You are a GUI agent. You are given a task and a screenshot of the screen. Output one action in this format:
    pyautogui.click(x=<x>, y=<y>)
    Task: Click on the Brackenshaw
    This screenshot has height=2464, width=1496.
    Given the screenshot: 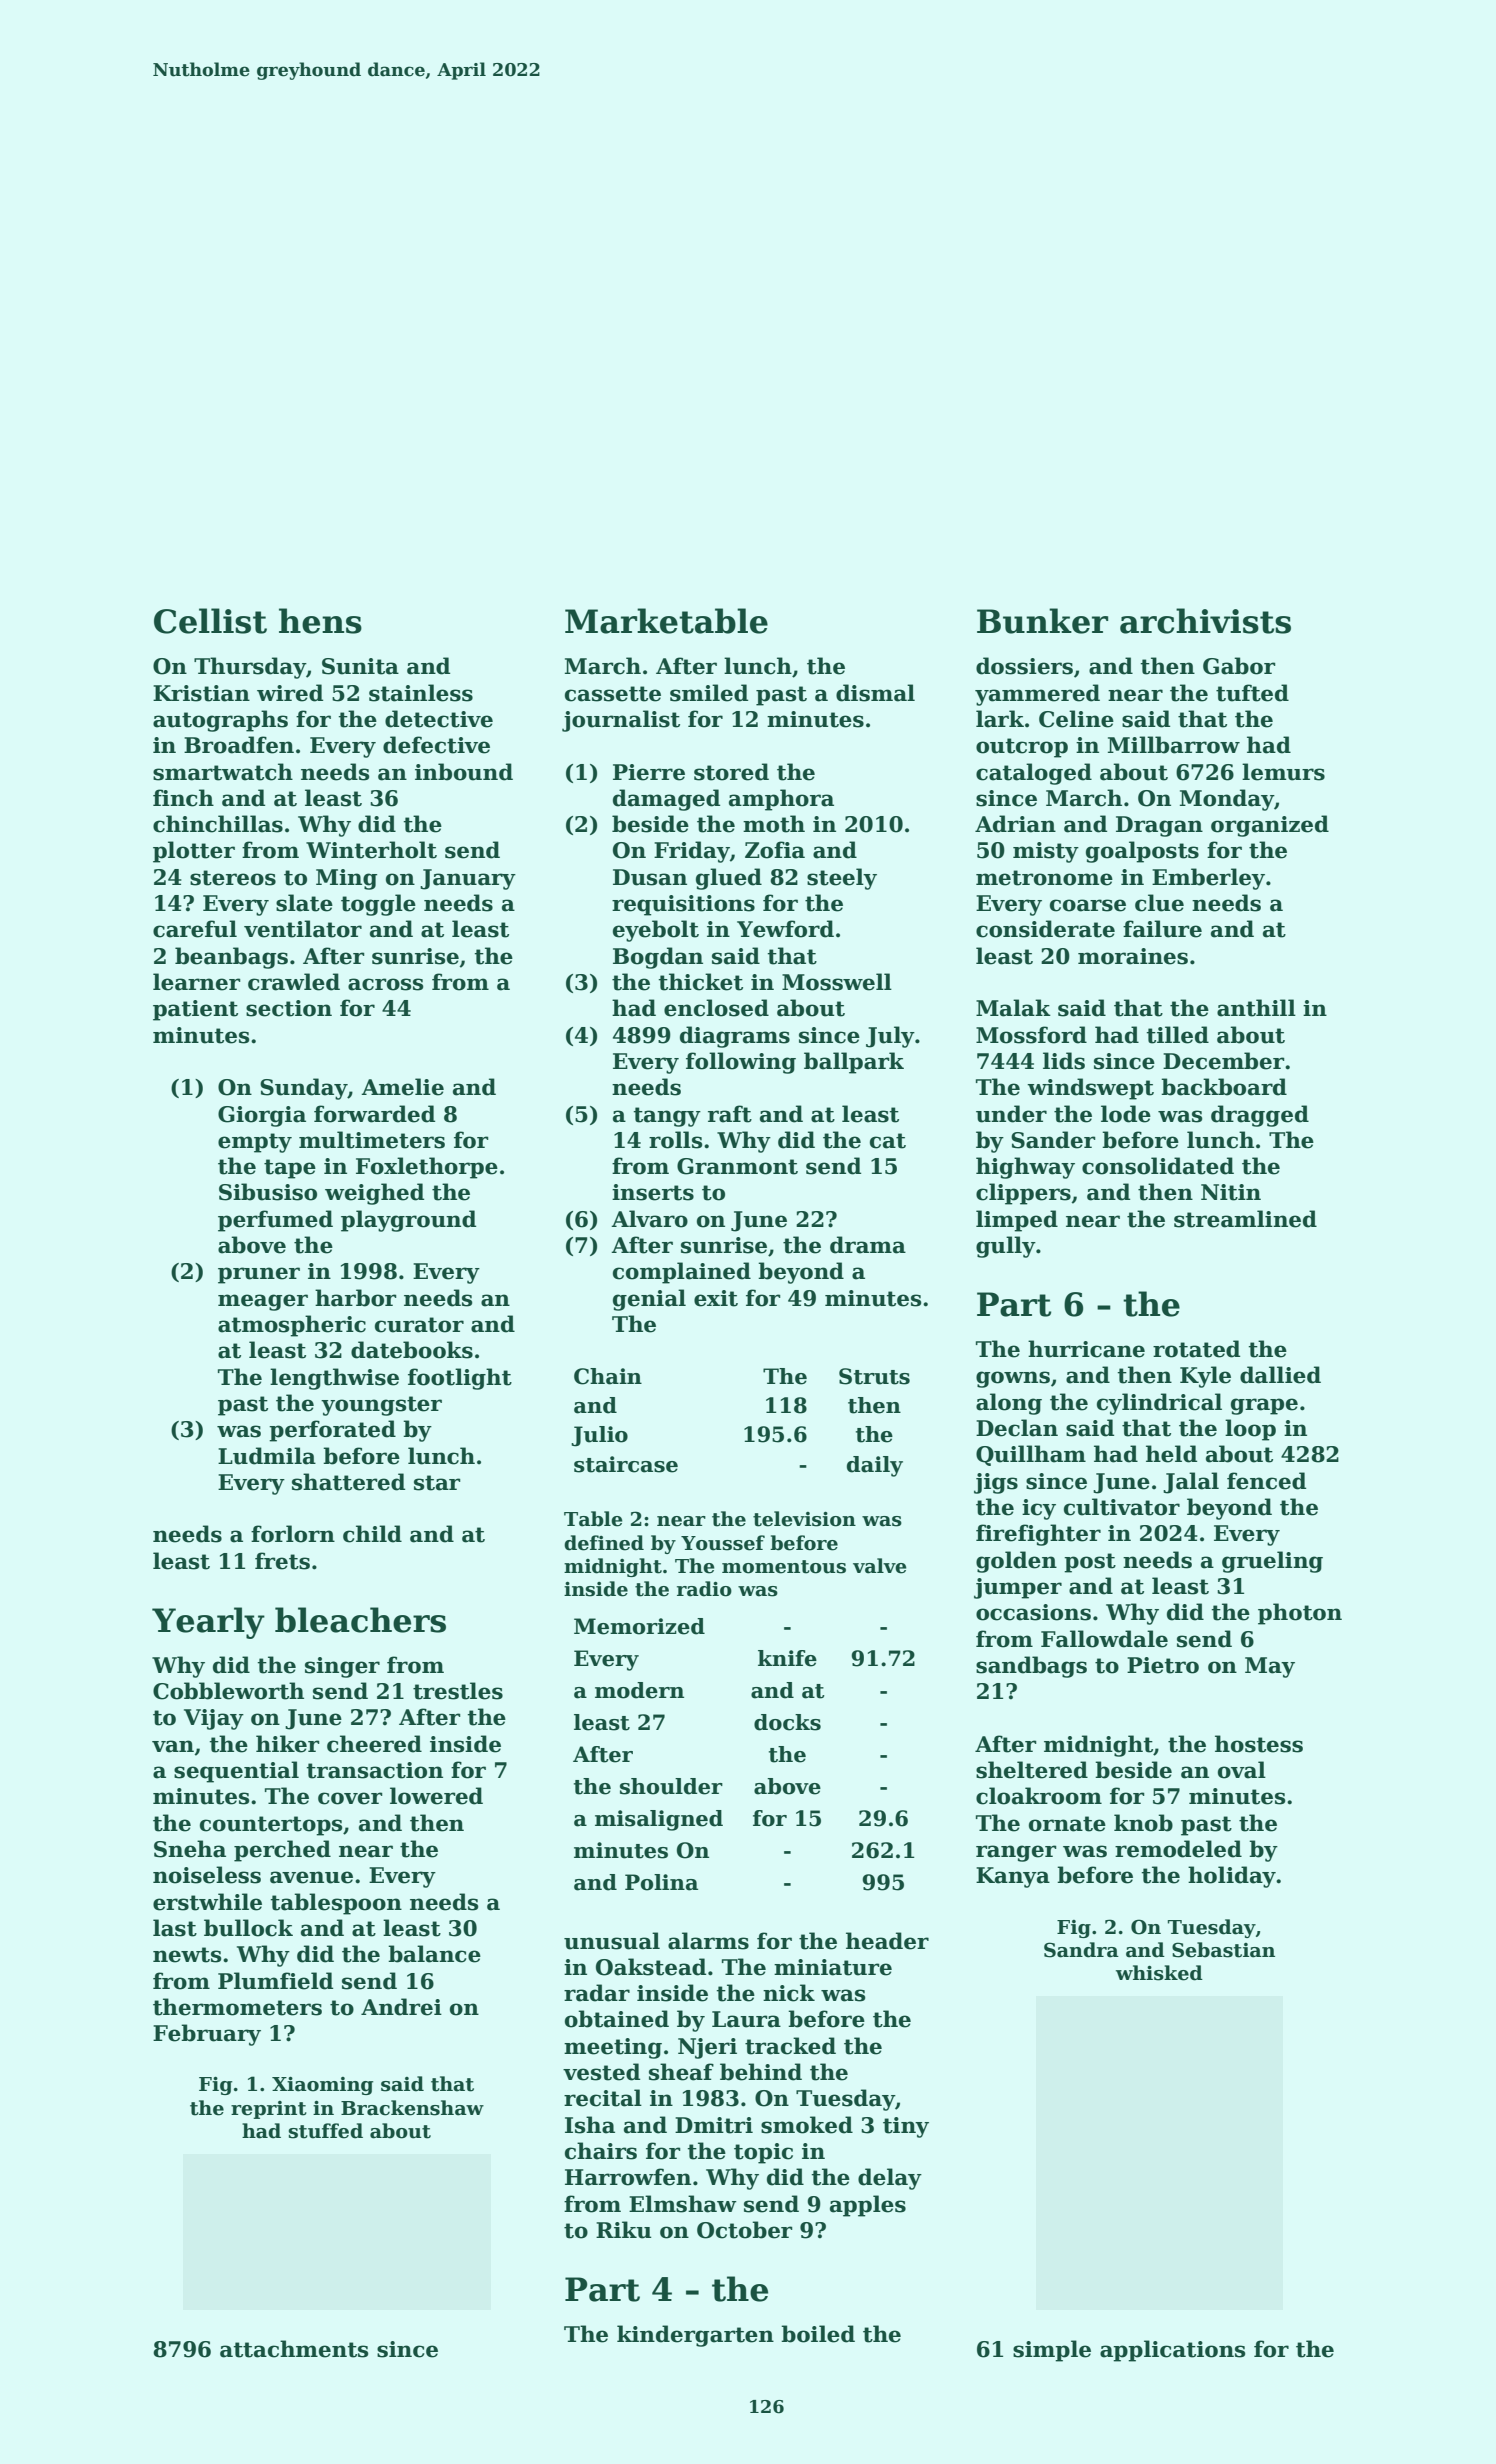 What is the action you would take?
    pyautogui.click(x=412, y=2108)
